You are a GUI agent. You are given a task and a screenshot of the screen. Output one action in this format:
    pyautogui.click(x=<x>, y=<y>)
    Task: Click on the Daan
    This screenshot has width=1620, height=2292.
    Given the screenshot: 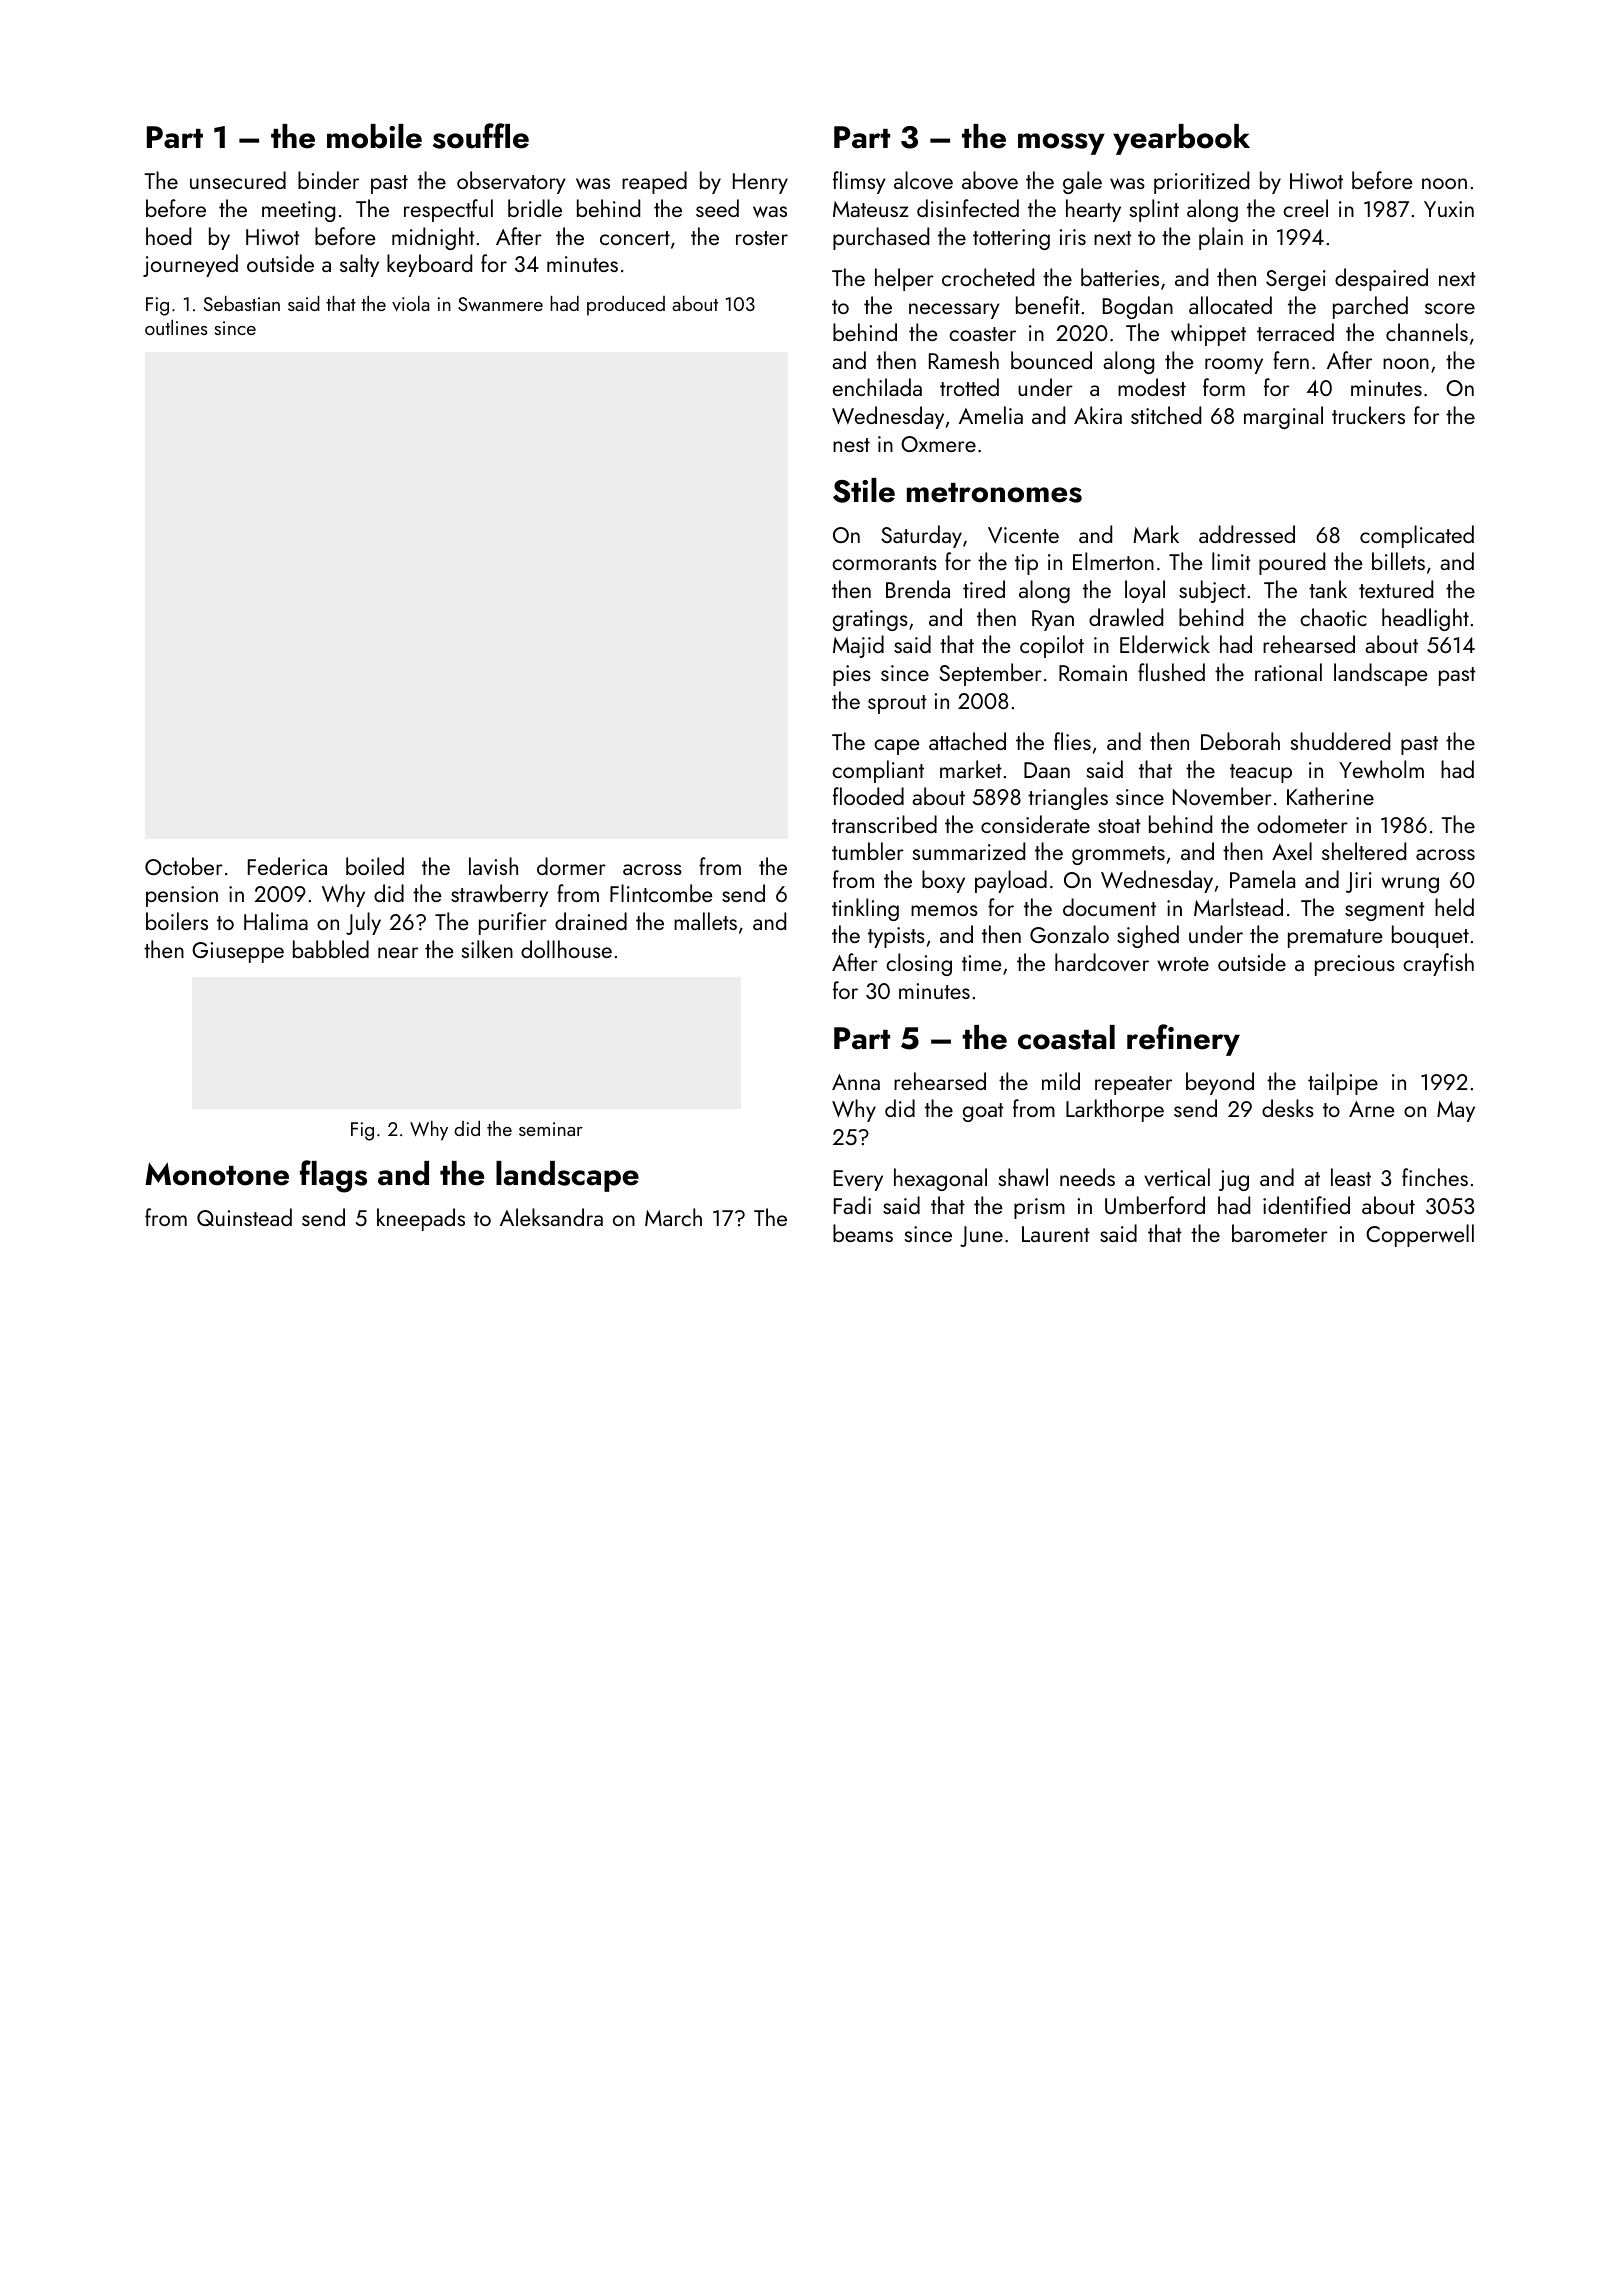 What is the action you would take?
    pyautogui.click(x=1047, y=770)
